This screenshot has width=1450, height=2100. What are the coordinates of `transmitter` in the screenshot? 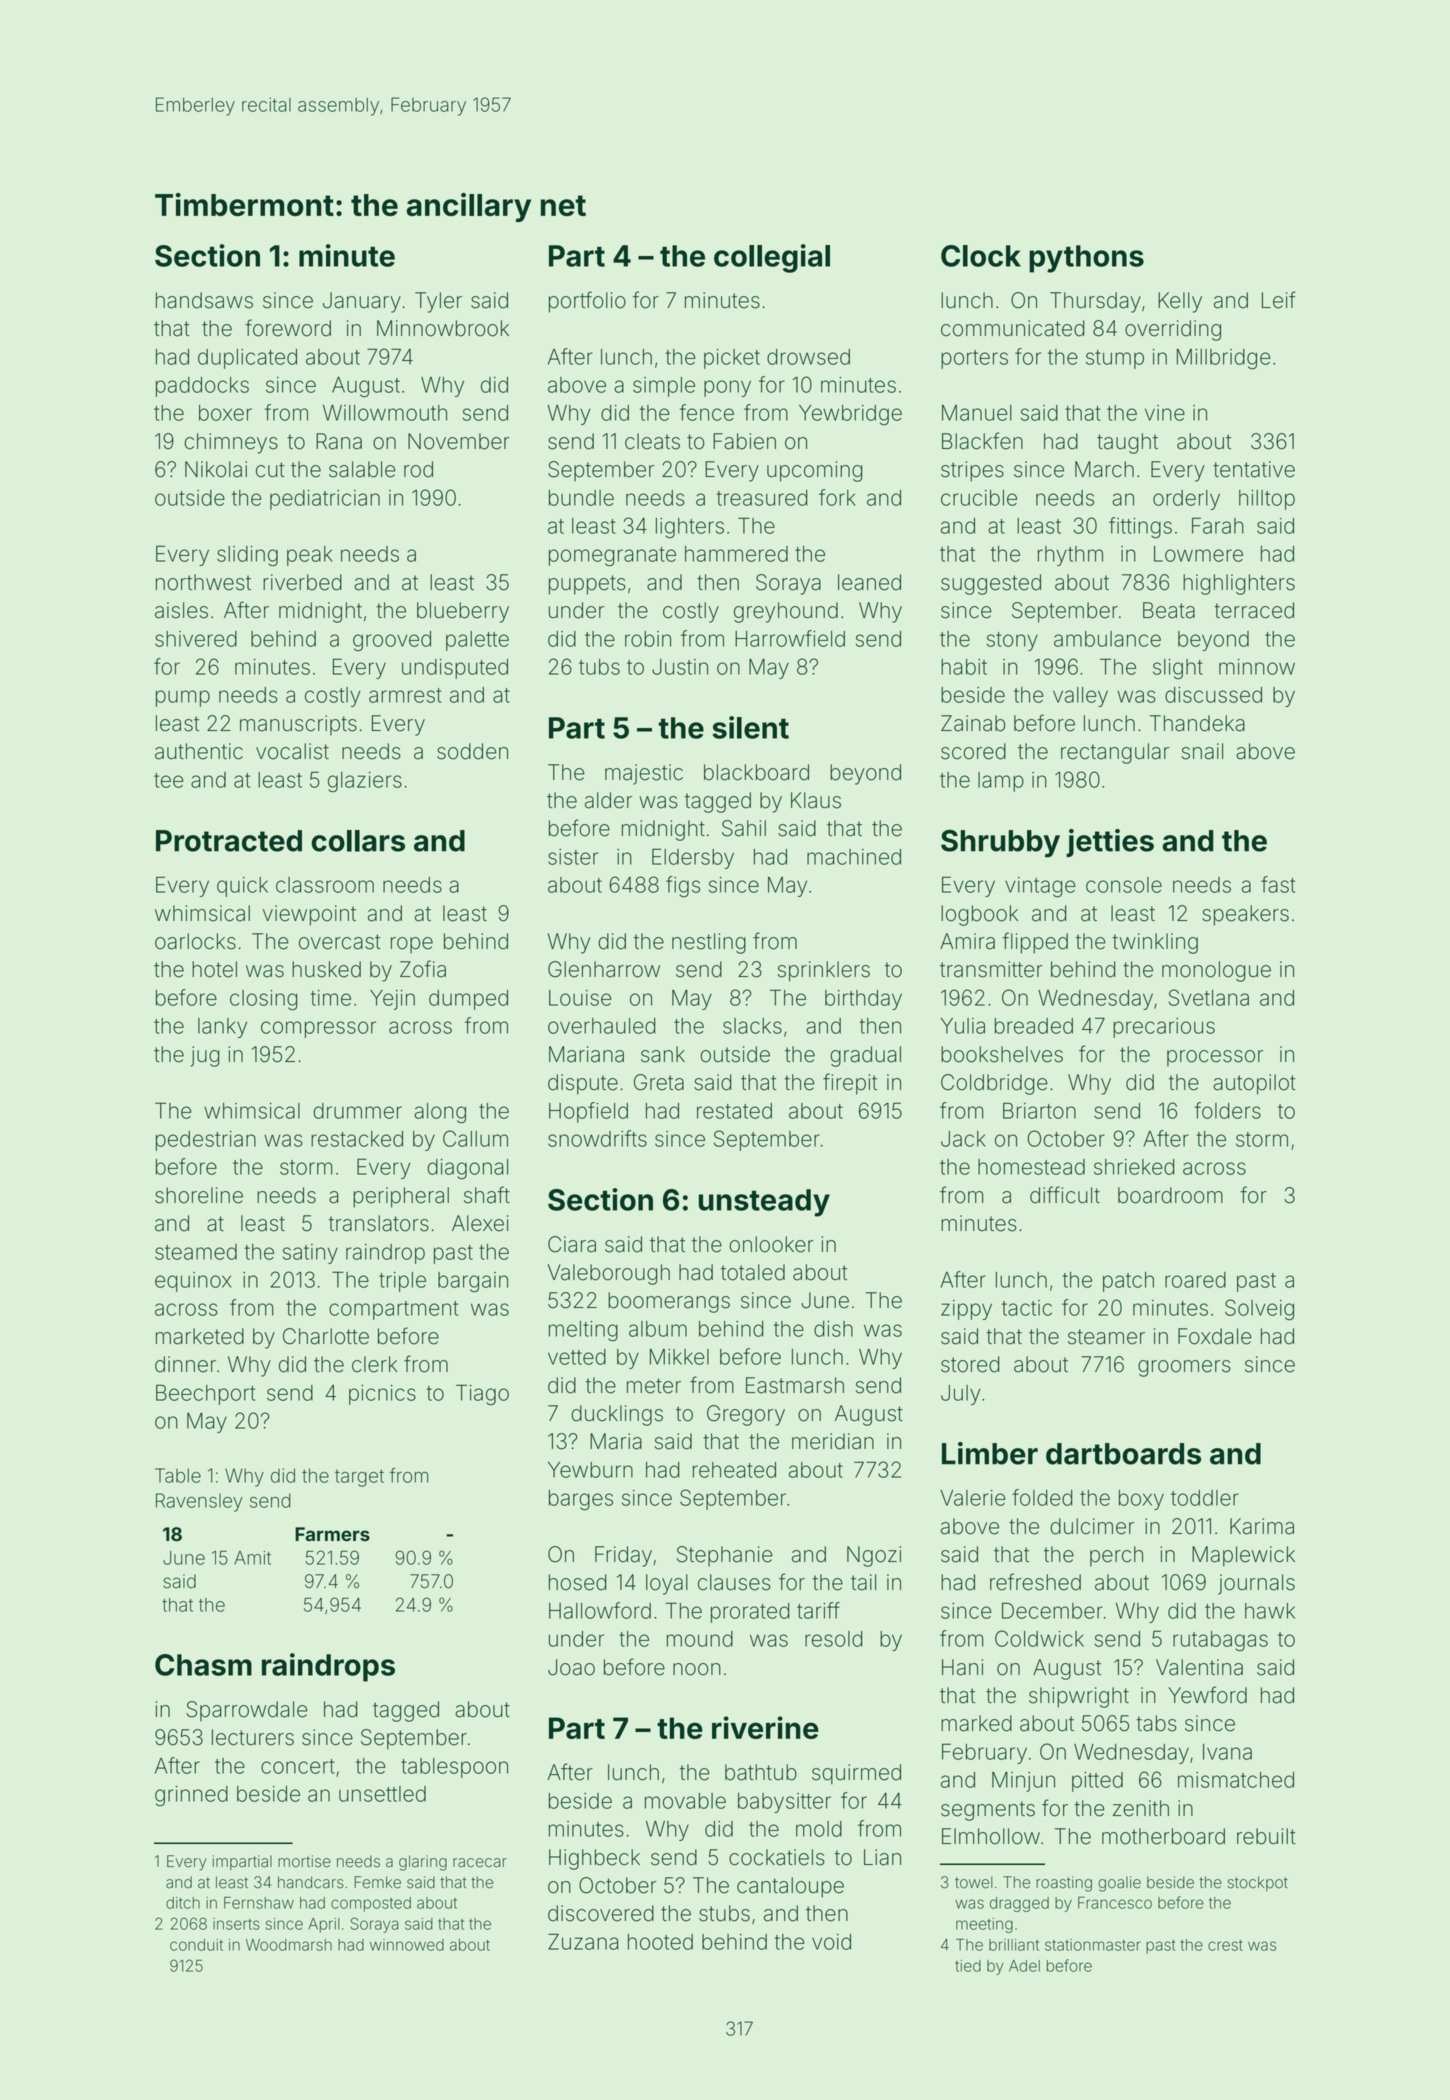 It's located at (991, 969).
